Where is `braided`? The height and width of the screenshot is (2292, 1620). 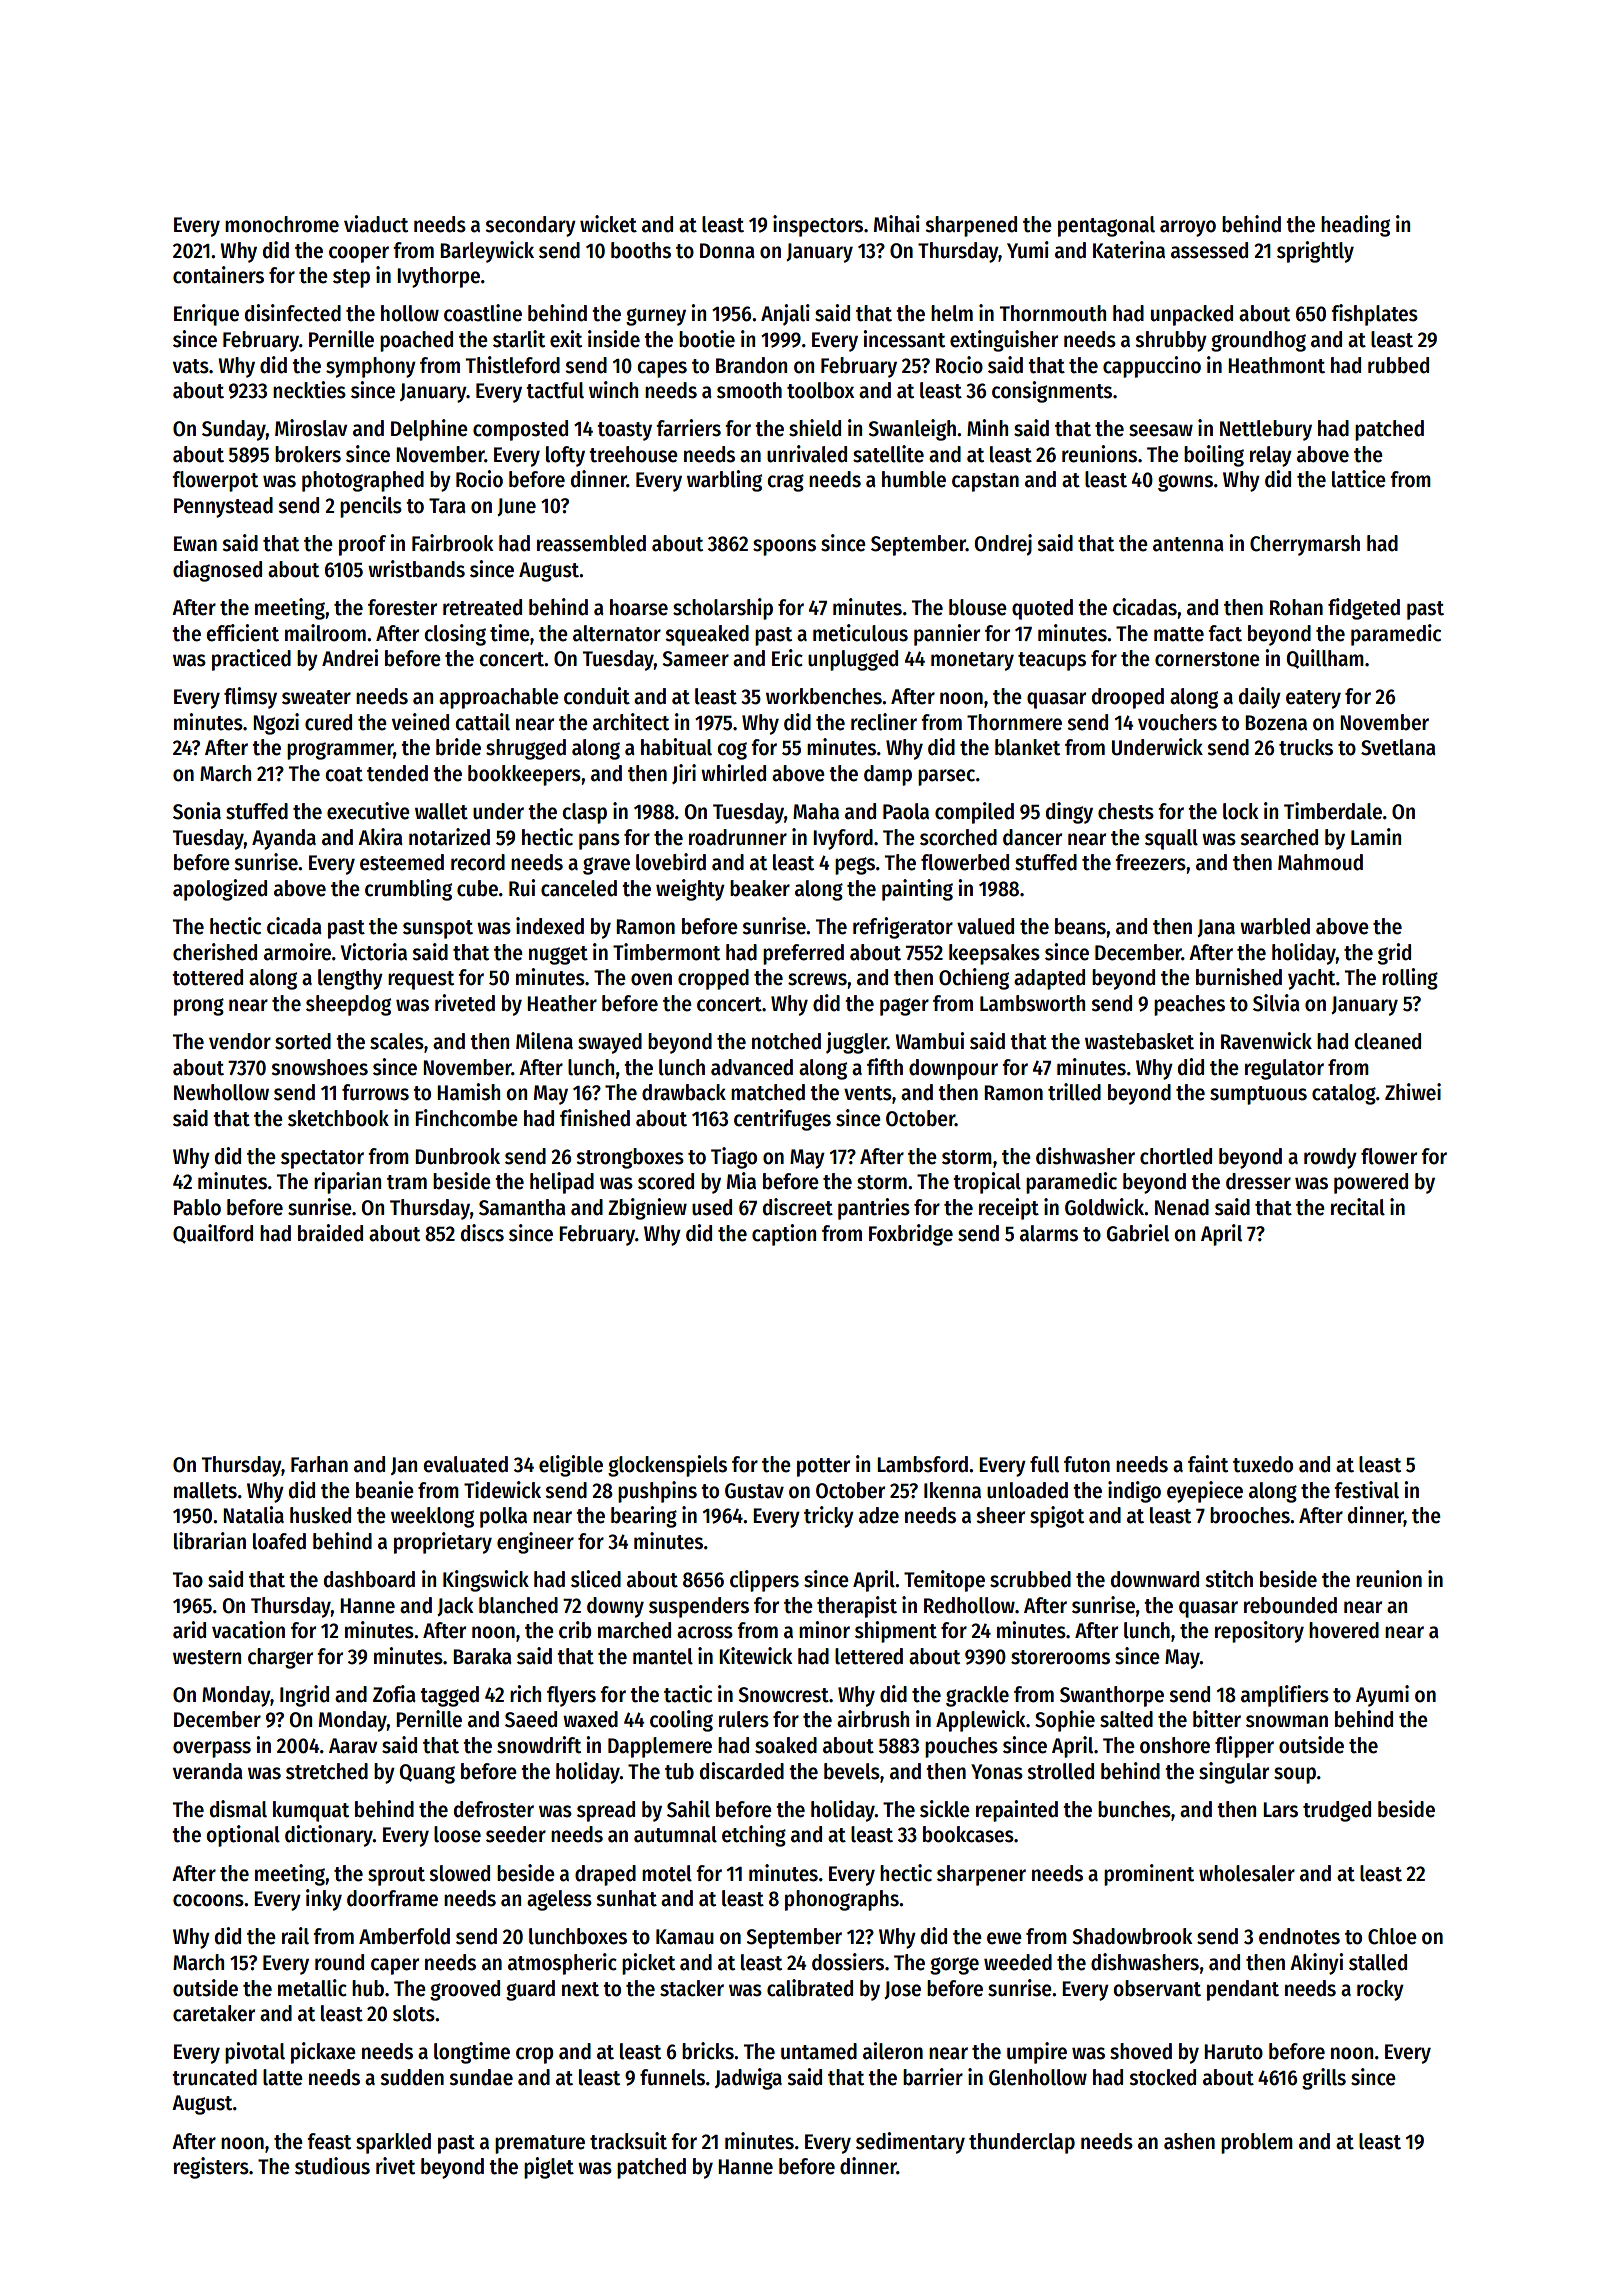
braided is located at coordinates (330, 1233).
